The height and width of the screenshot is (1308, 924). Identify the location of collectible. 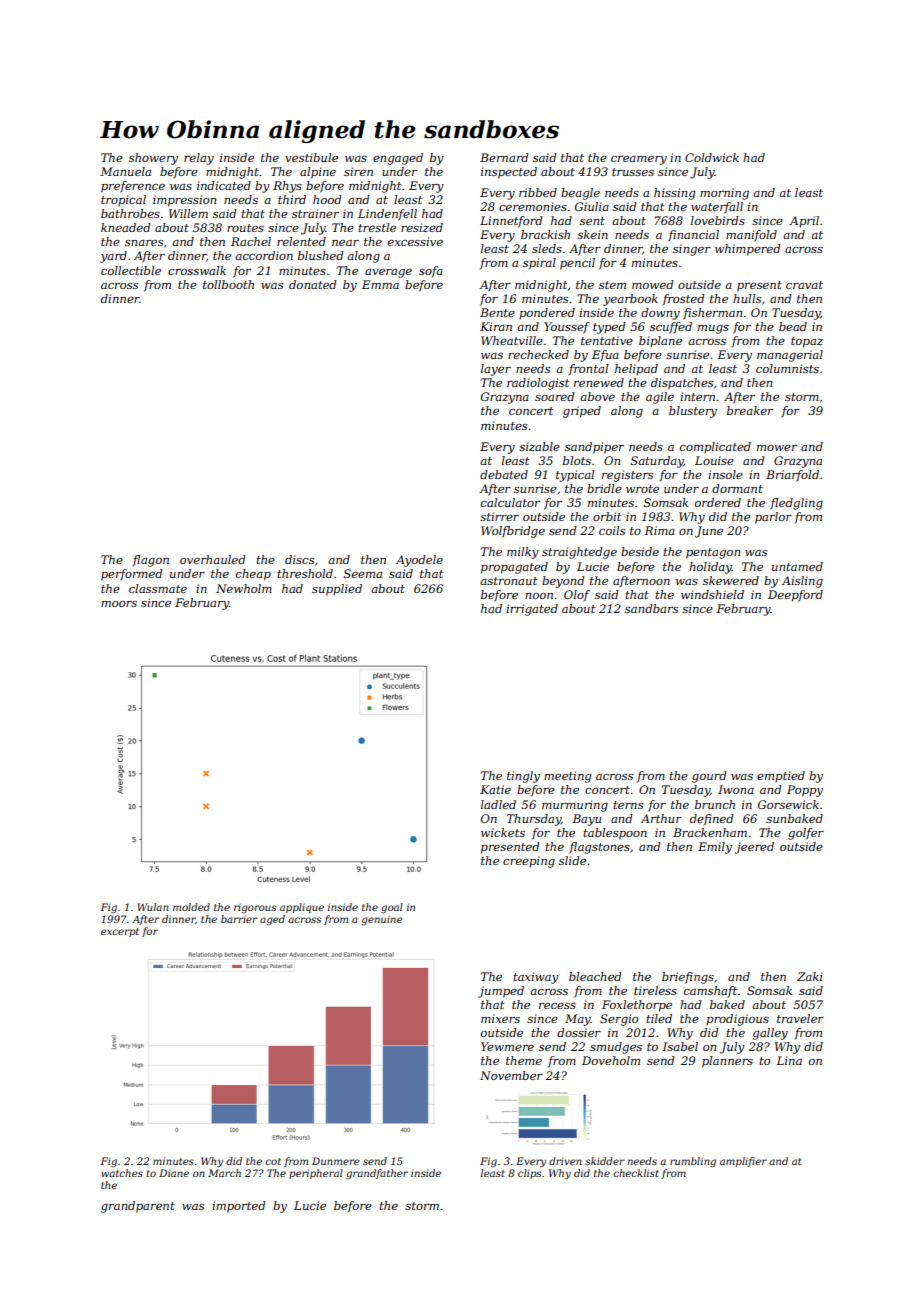
(131, 270).
